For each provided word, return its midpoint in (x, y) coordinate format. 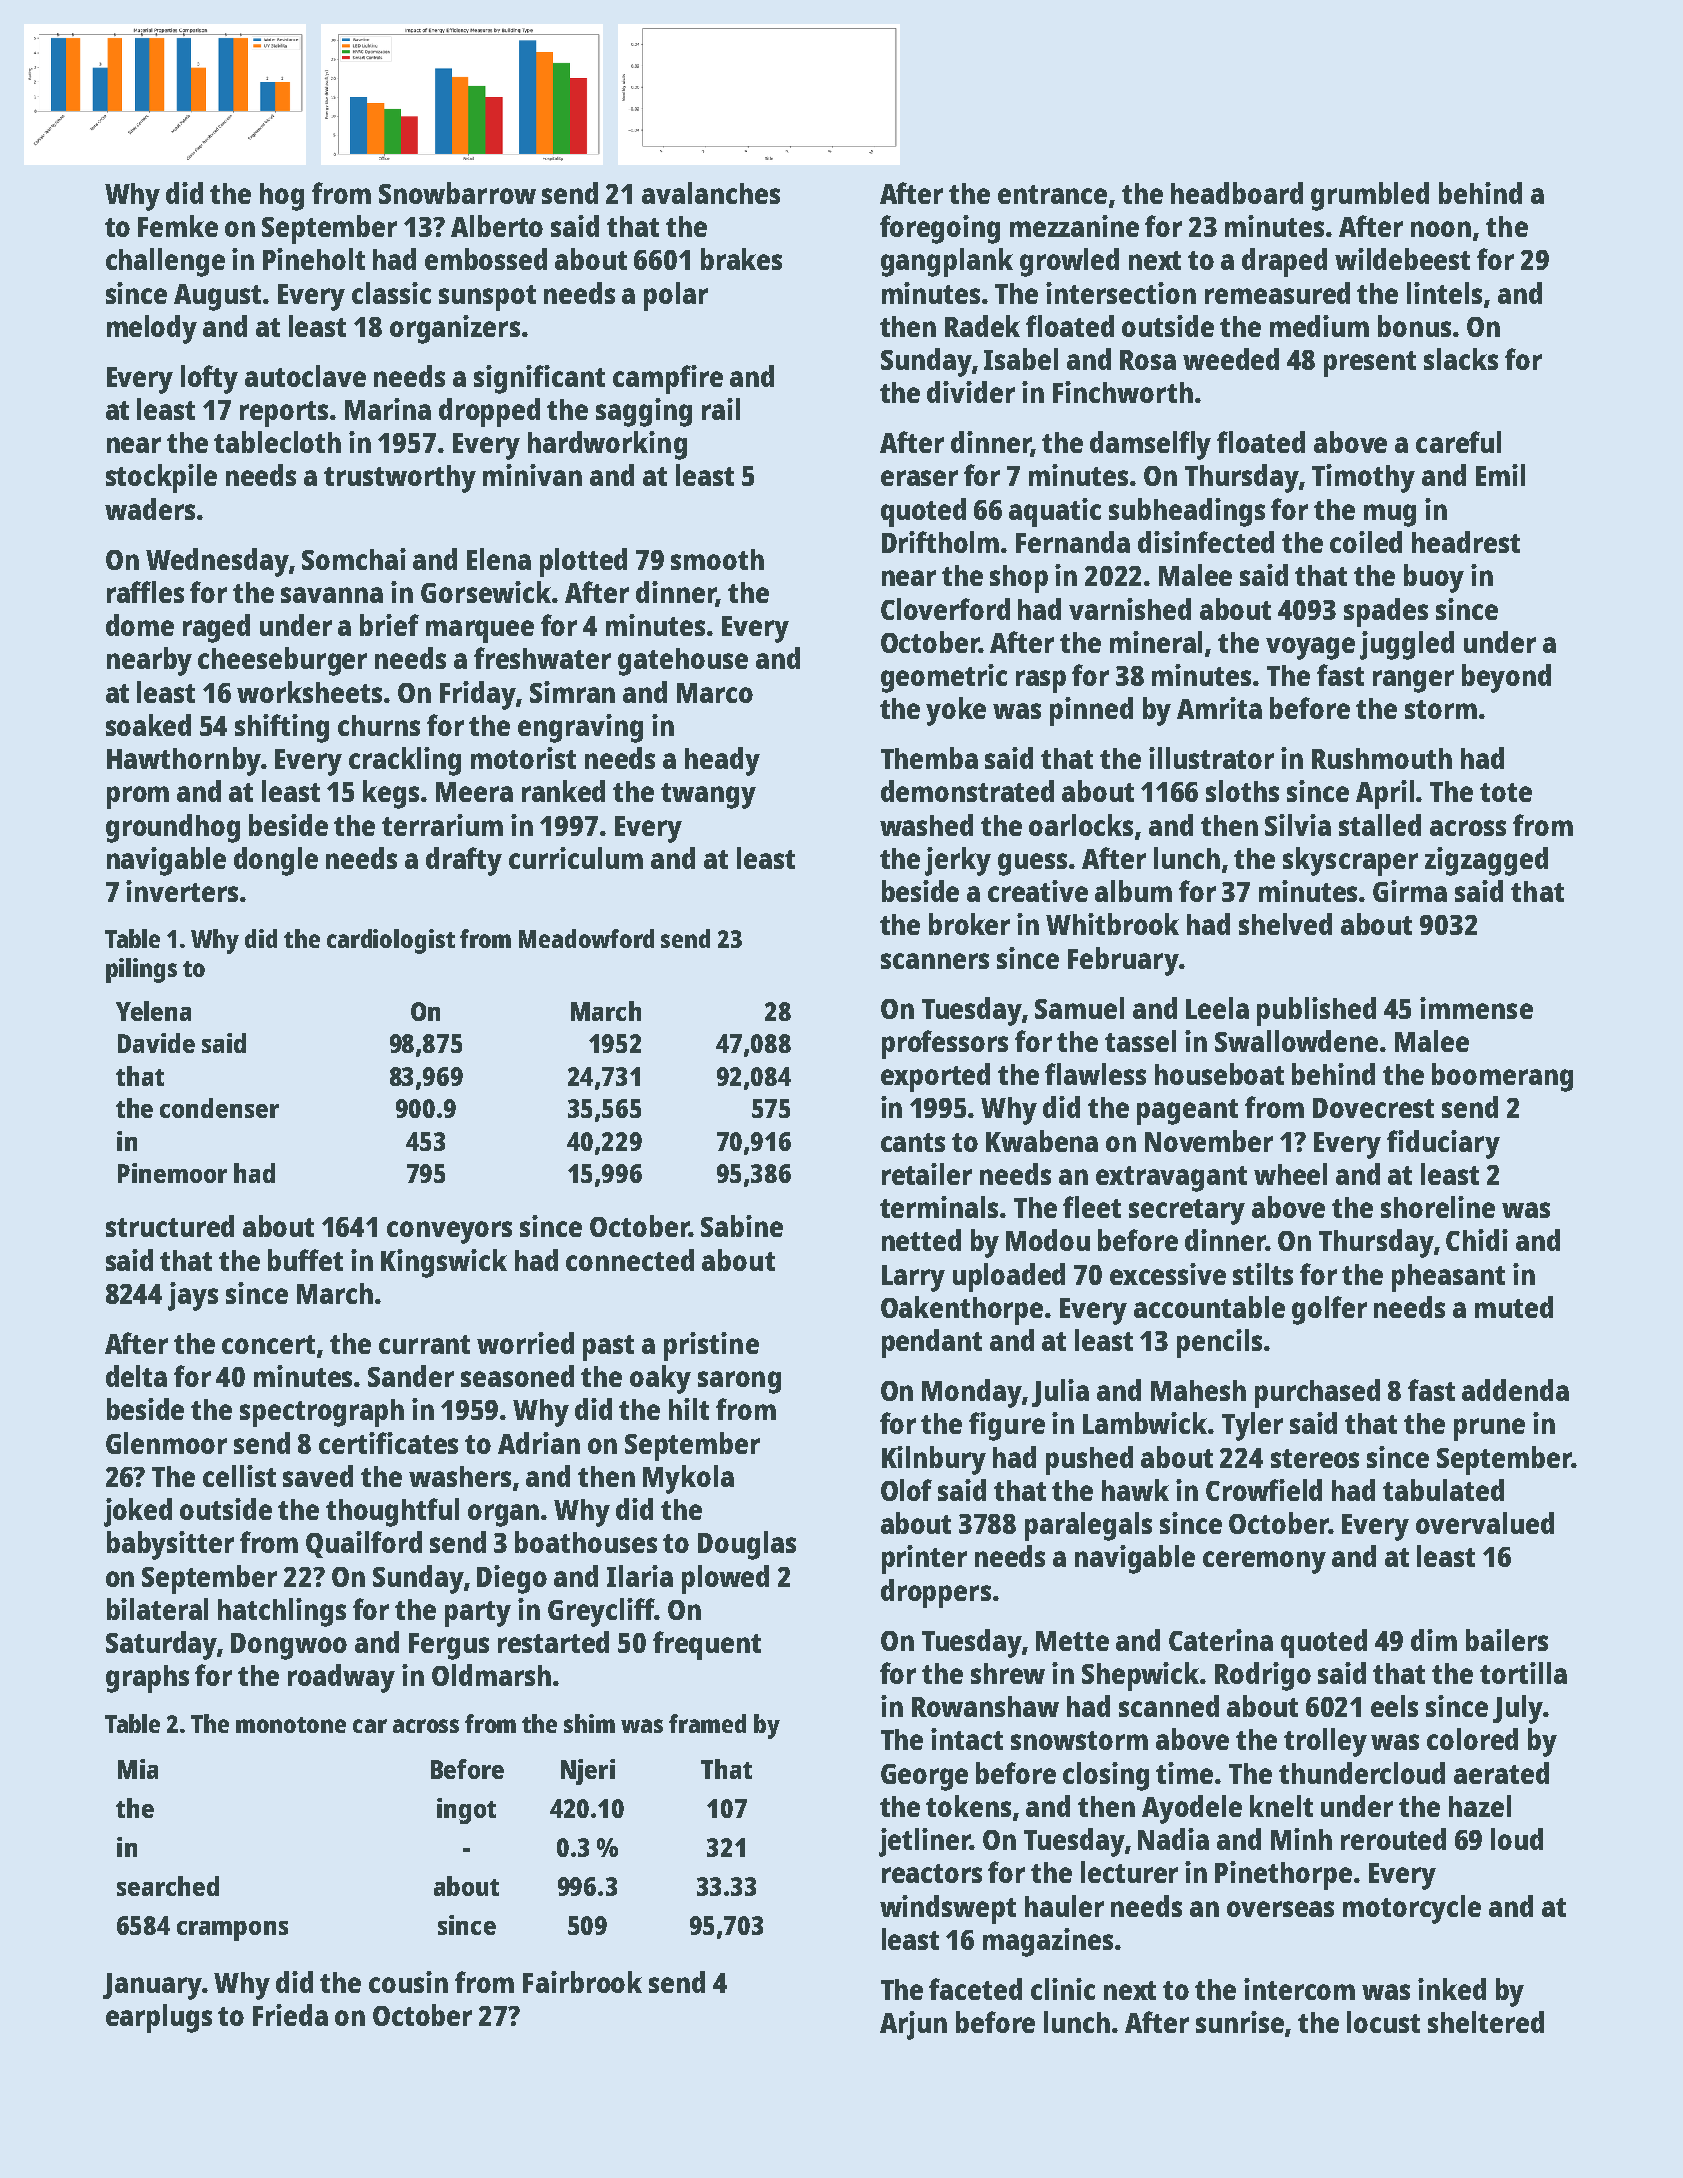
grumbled (1370, 196)
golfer (1329, 1310)
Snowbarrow (457, 193)
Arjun (913, 2025)
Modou (1048, 1240)
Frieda (290, 2015)
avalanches (711, 193)
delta (136, 1376)
